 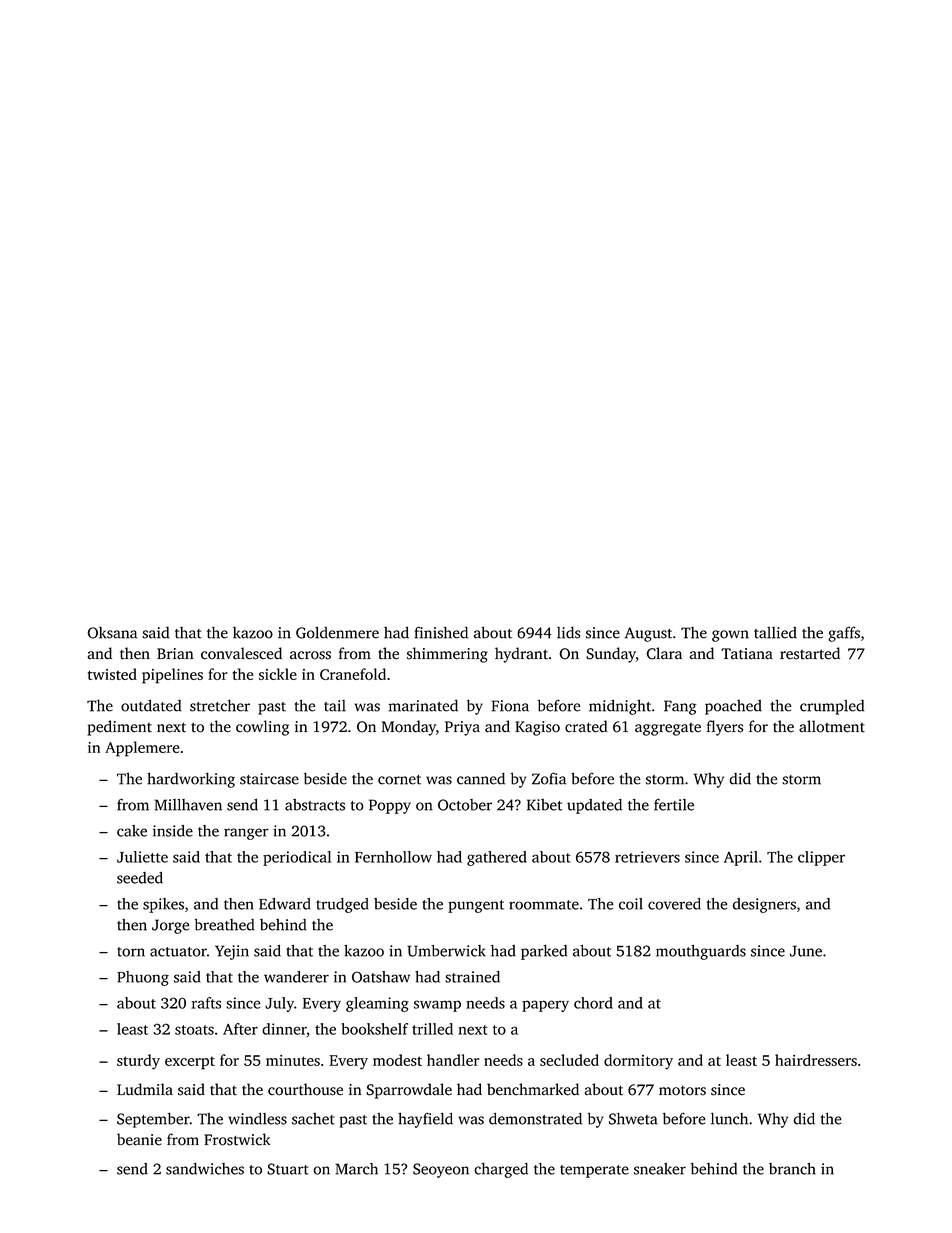 What do you see at coordinates (399, 780) in the document?
I see `cornet` at bounding box center [399, 780].
